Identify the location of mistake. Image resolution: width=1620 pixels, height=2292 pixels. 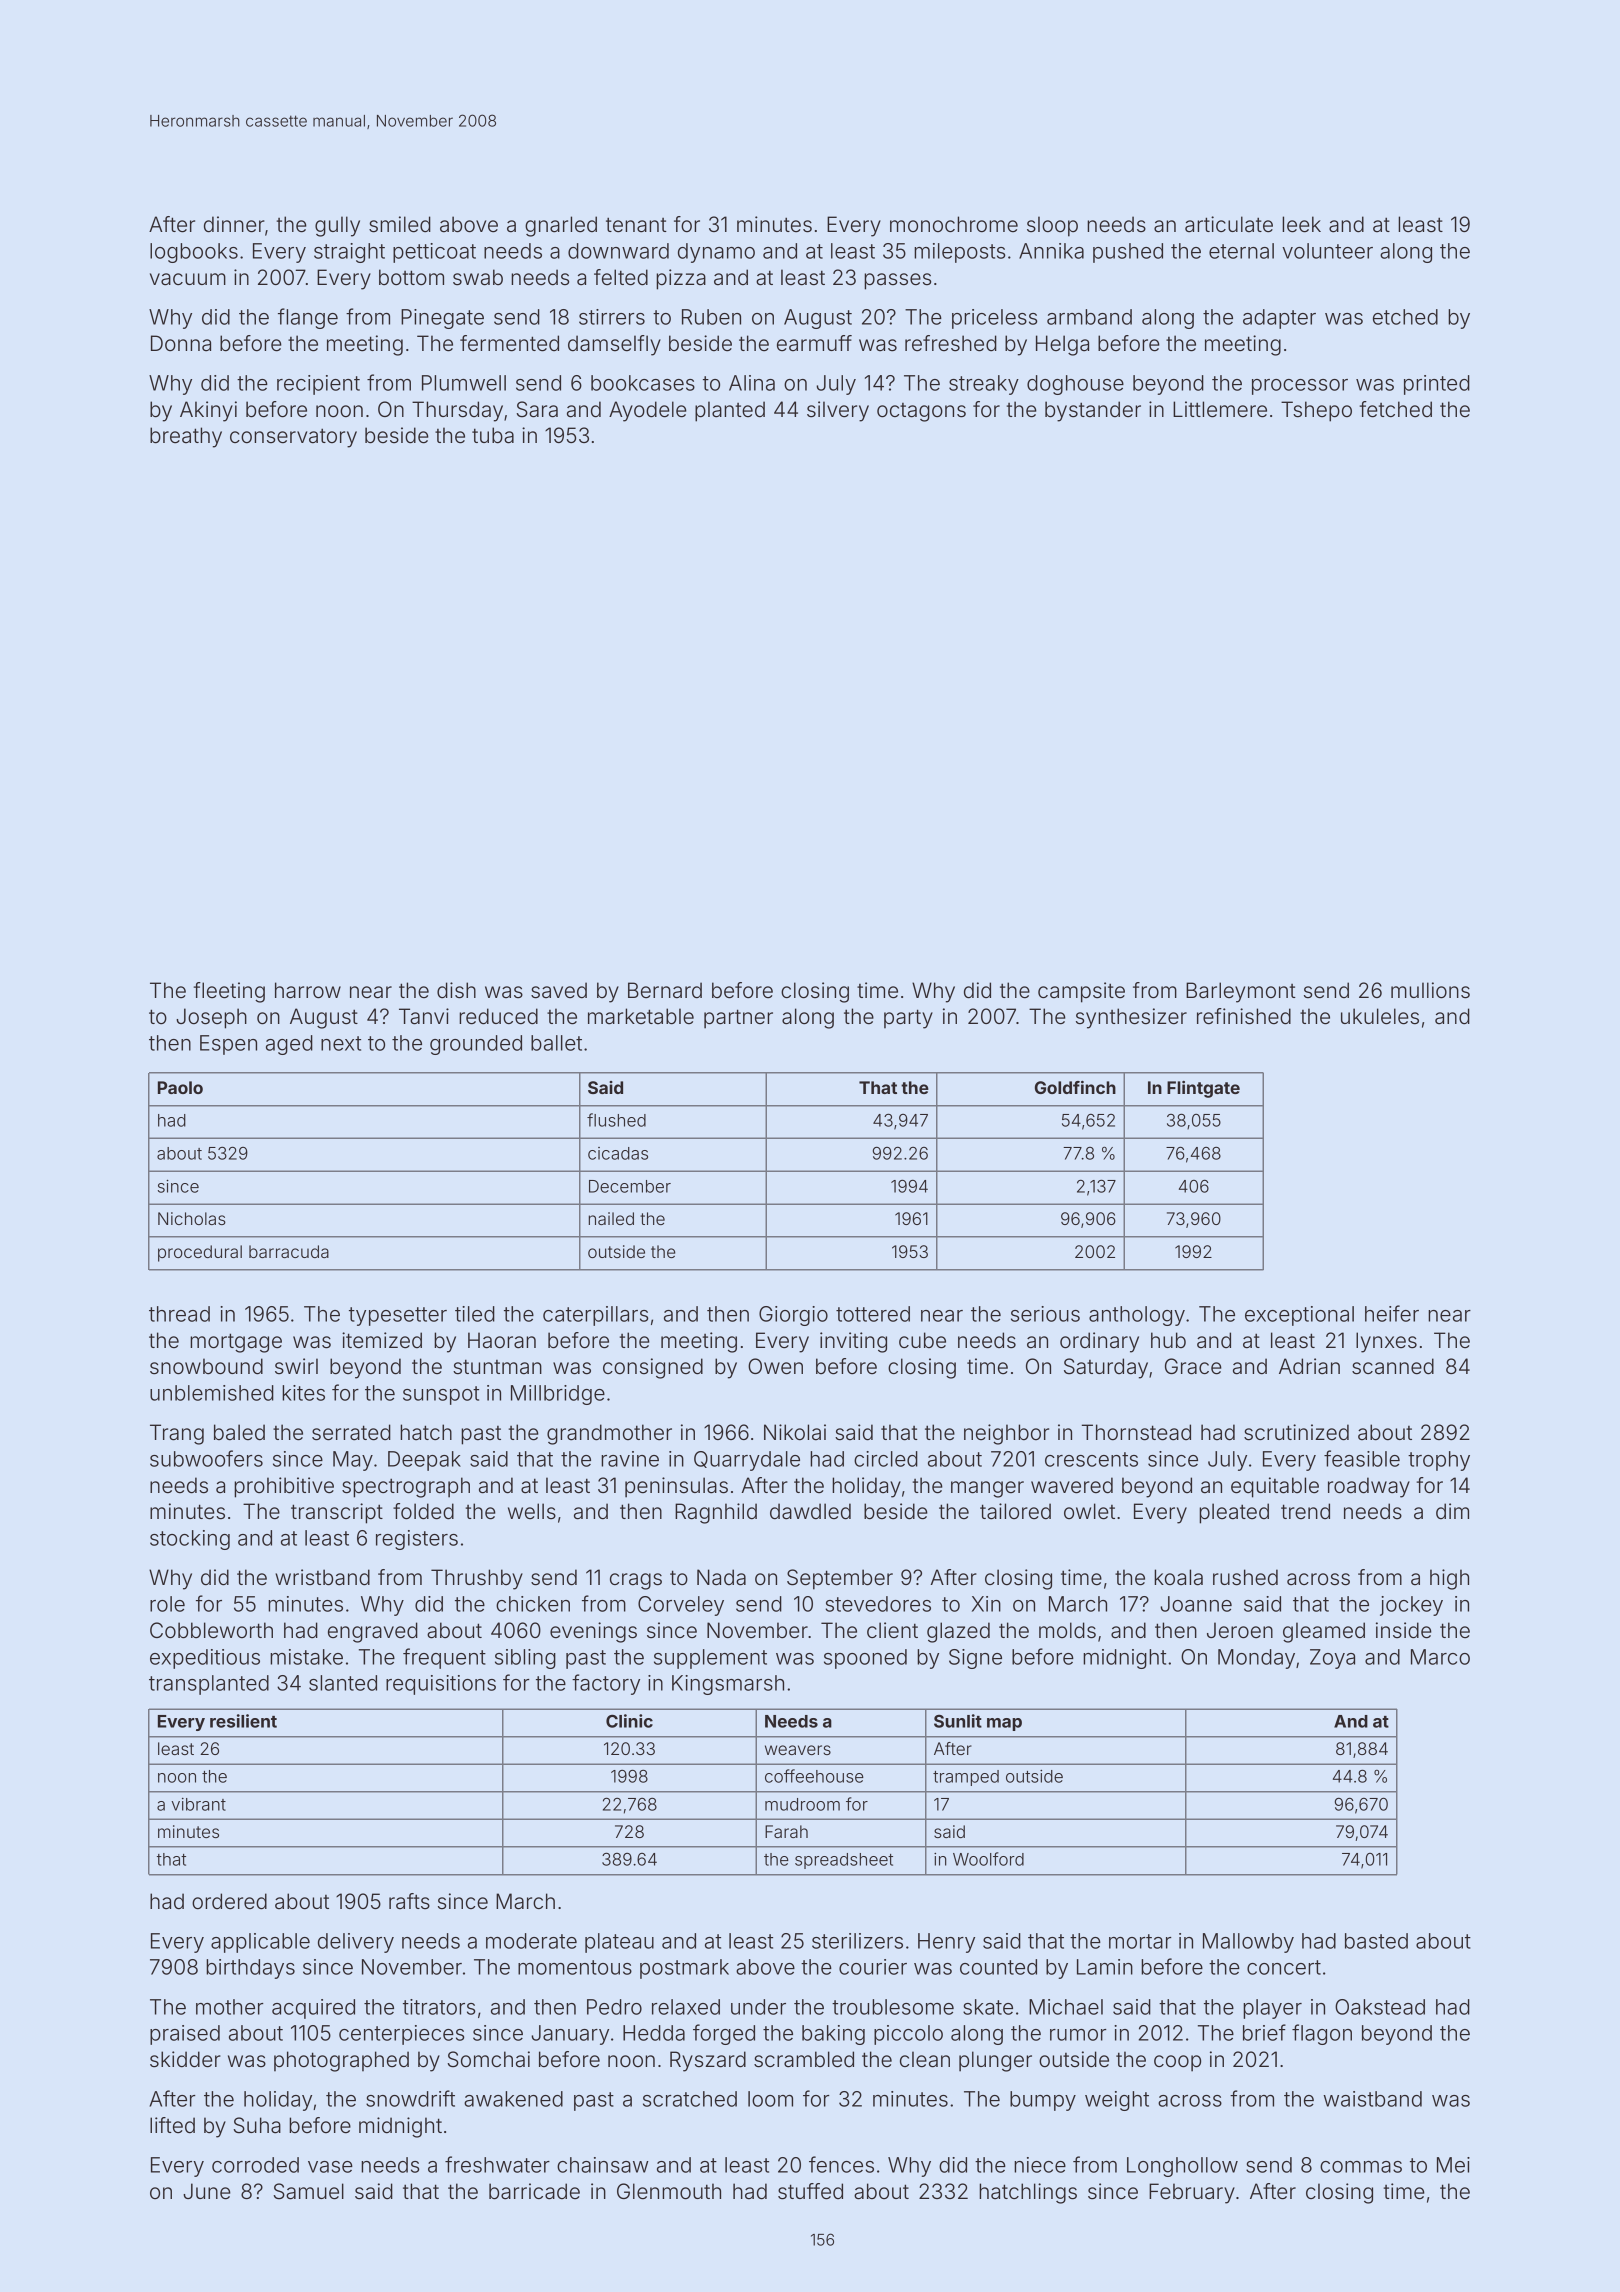
(306, 1657).
